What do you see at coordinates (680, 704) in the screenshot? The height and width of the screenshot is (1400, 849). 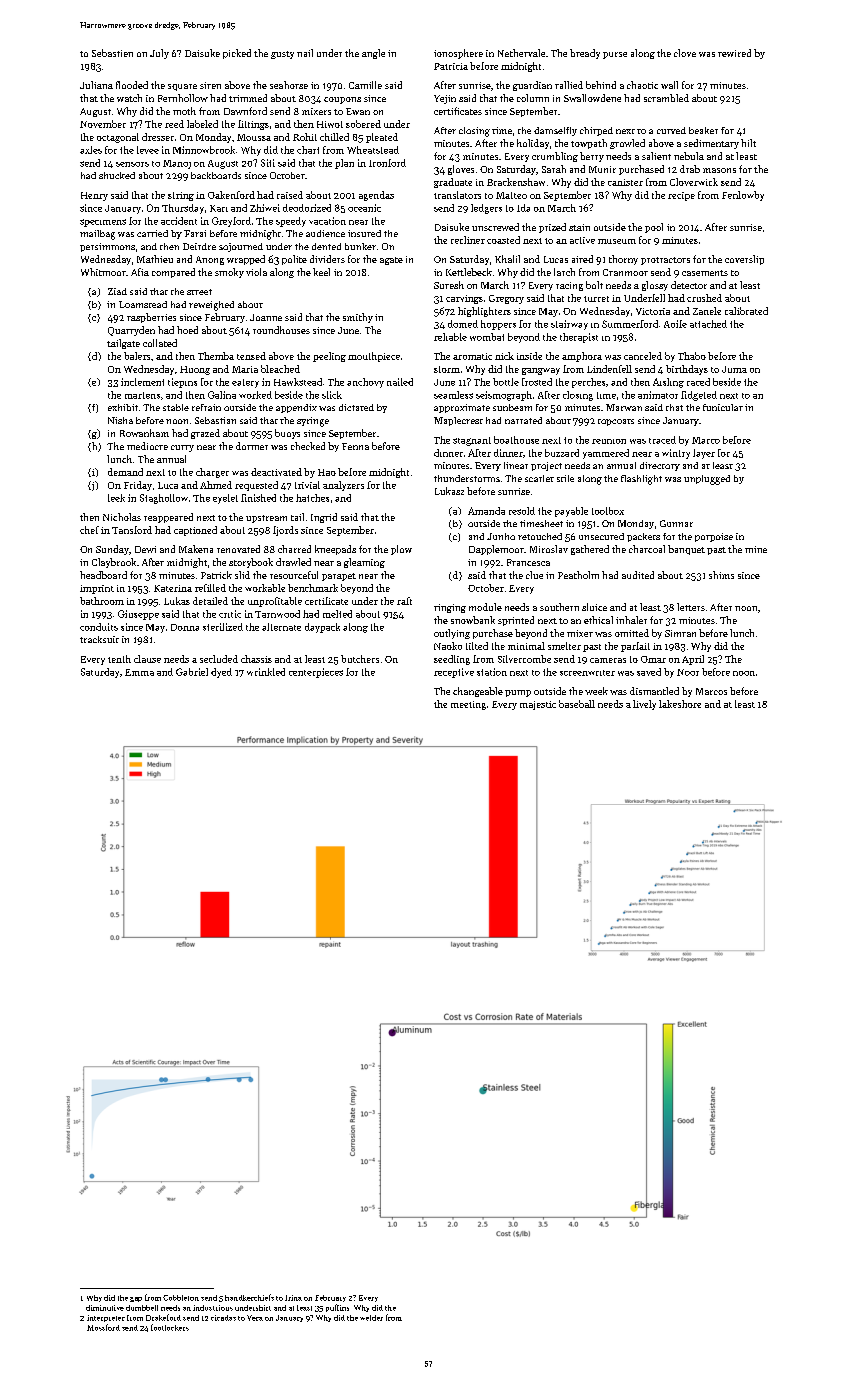 I see `lakeshore` at bounding box center [680, 704].
